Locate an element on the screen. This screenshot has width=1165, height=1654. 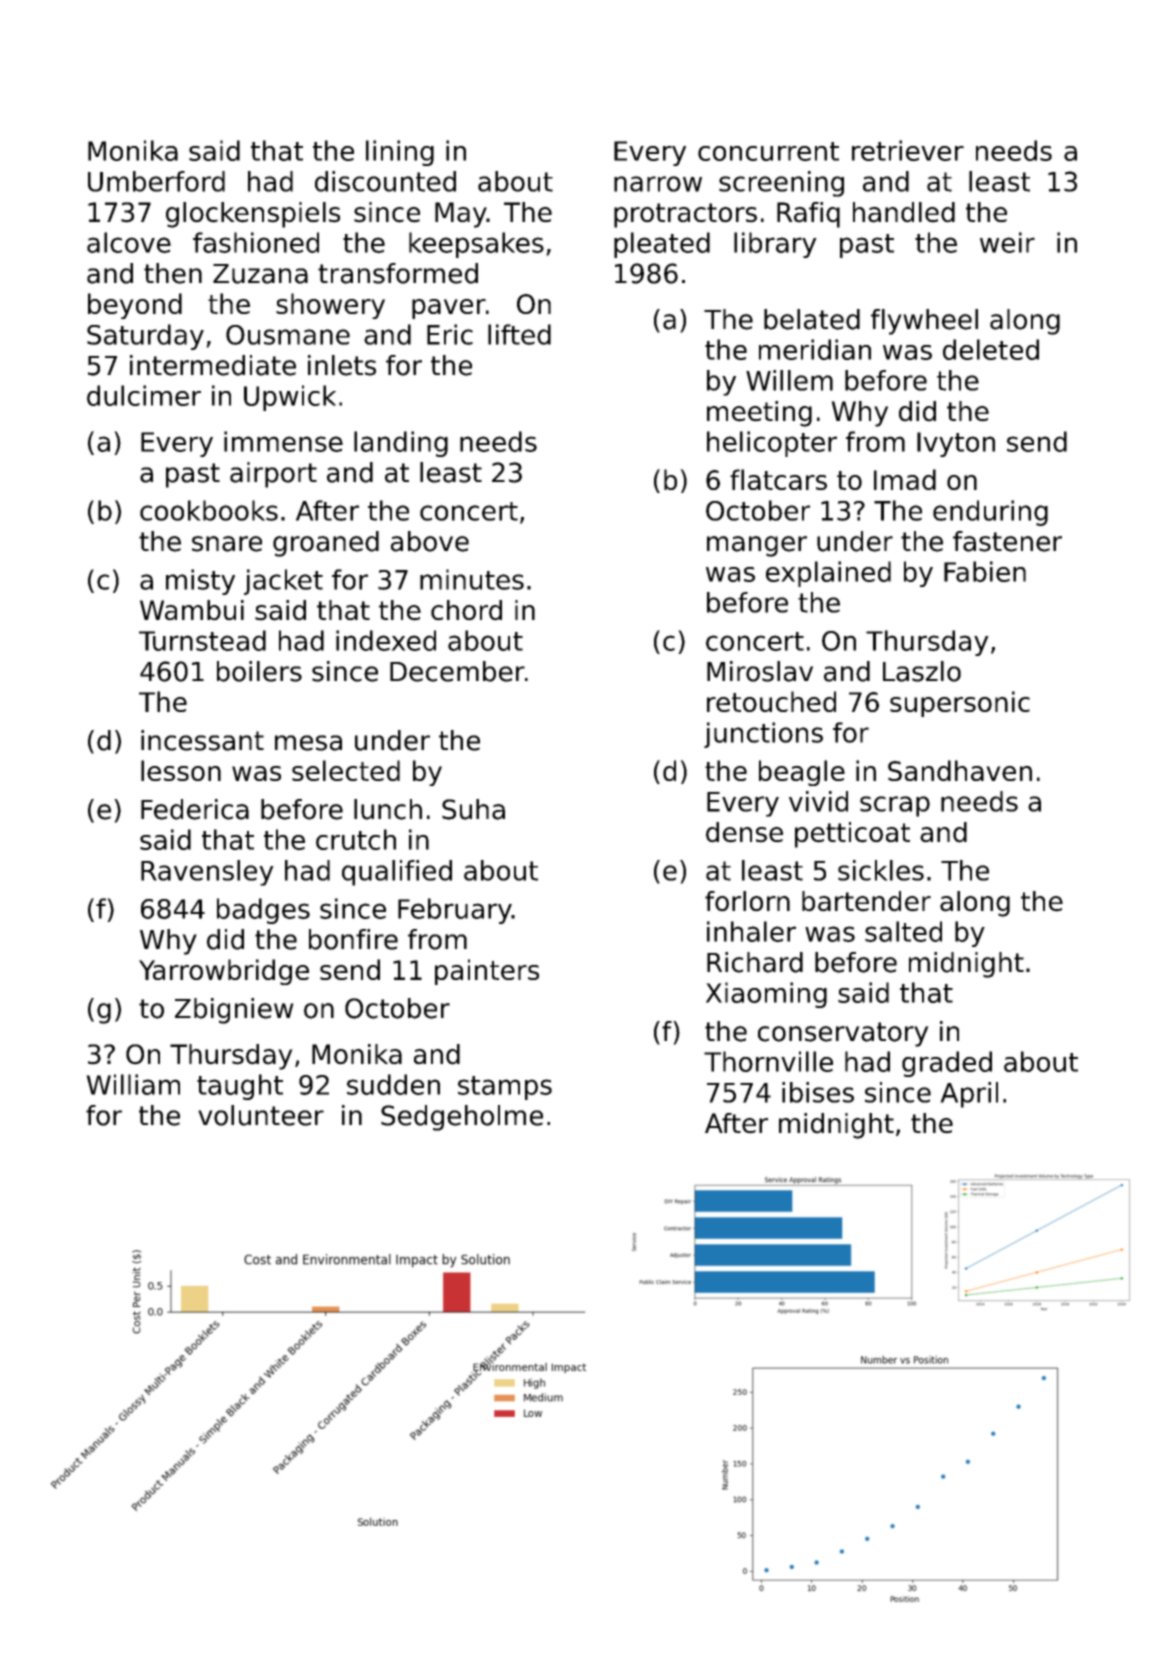
Turnstead is located at coordinates (202, 640).
